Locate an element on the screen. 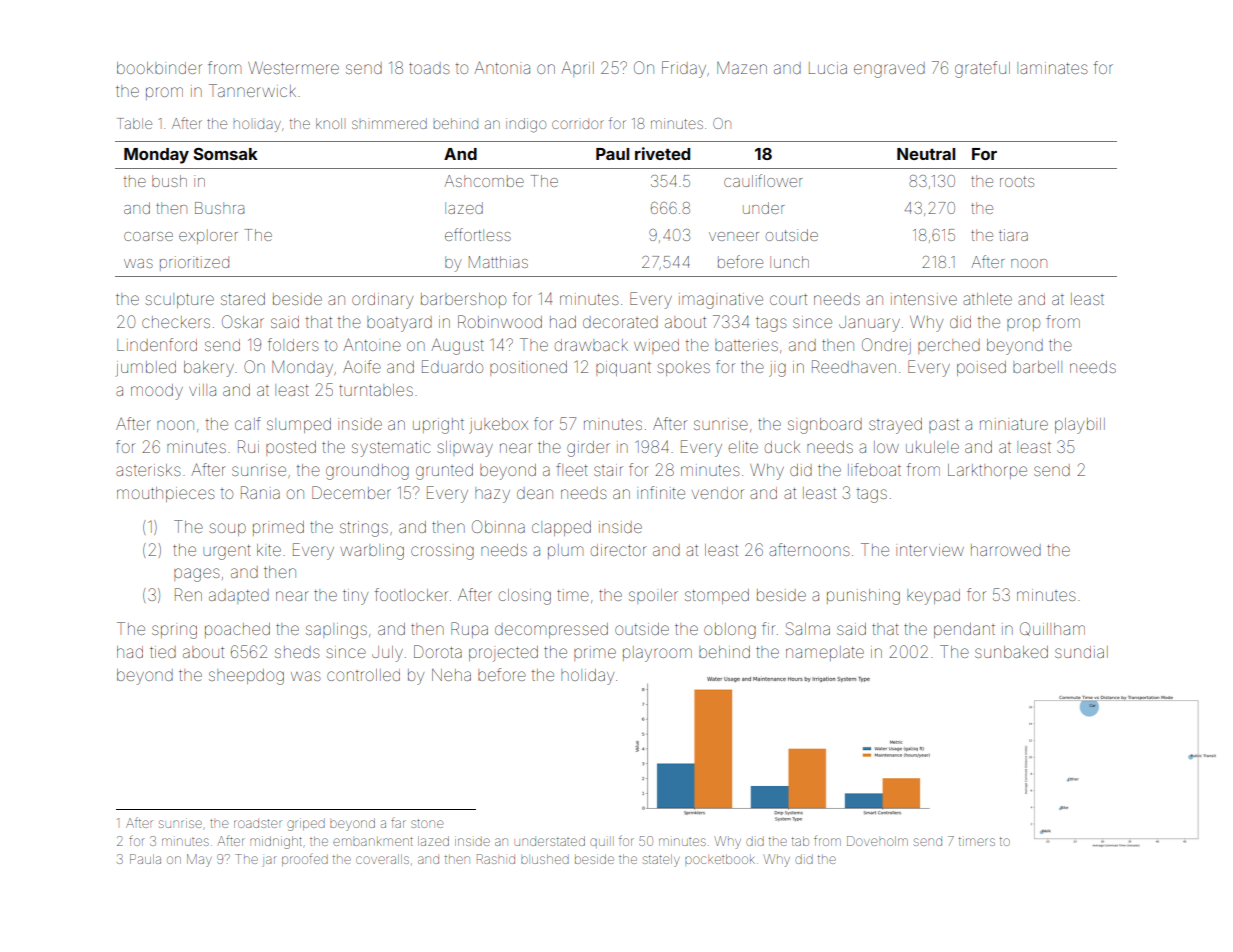  piquant is located at coordinates (623, 368).
